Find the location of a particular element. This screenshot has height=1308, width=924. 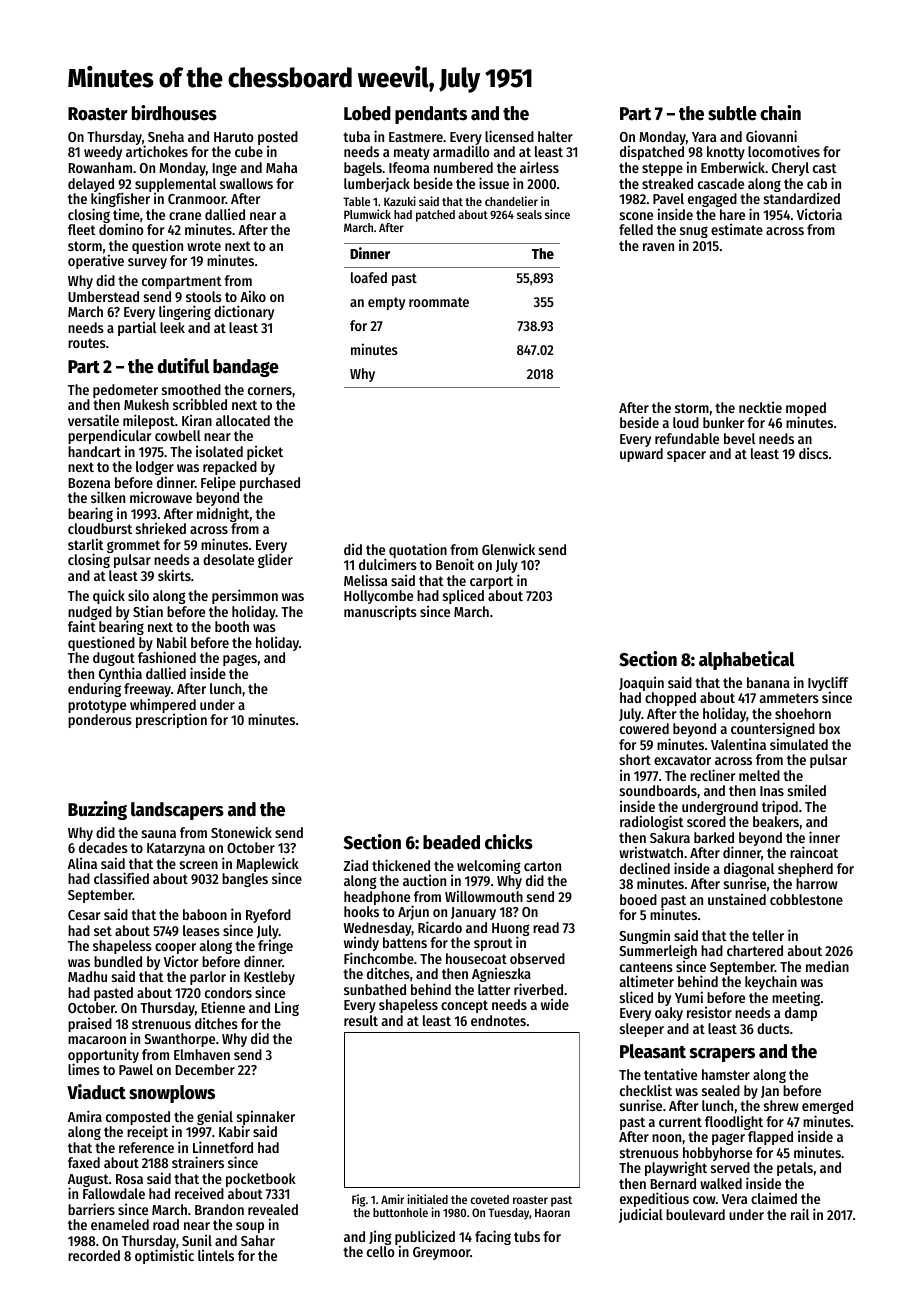

manuscripts is located at coordinates (380, 612).
